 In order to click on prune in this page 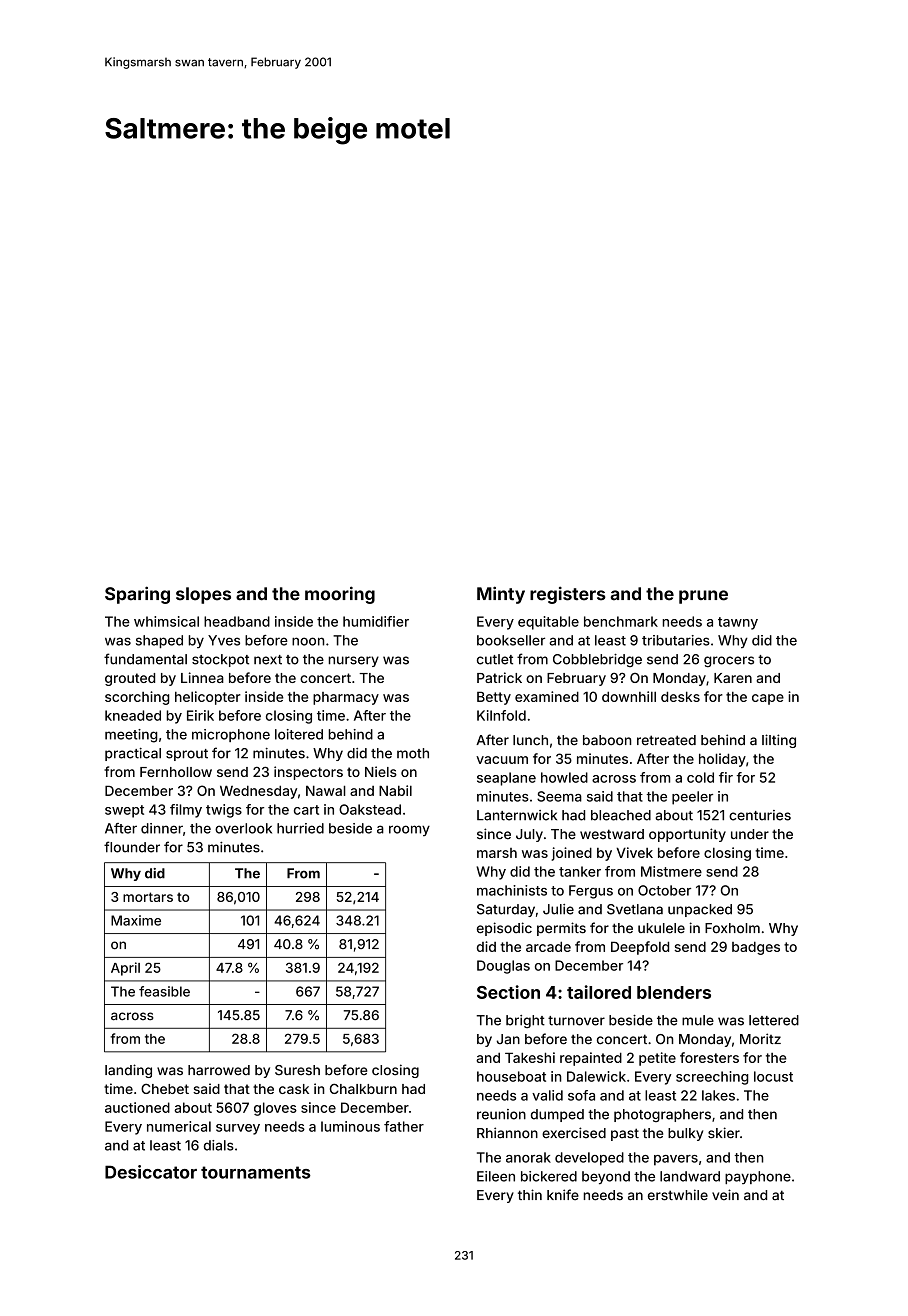, I will do `click(703, 597)`.
